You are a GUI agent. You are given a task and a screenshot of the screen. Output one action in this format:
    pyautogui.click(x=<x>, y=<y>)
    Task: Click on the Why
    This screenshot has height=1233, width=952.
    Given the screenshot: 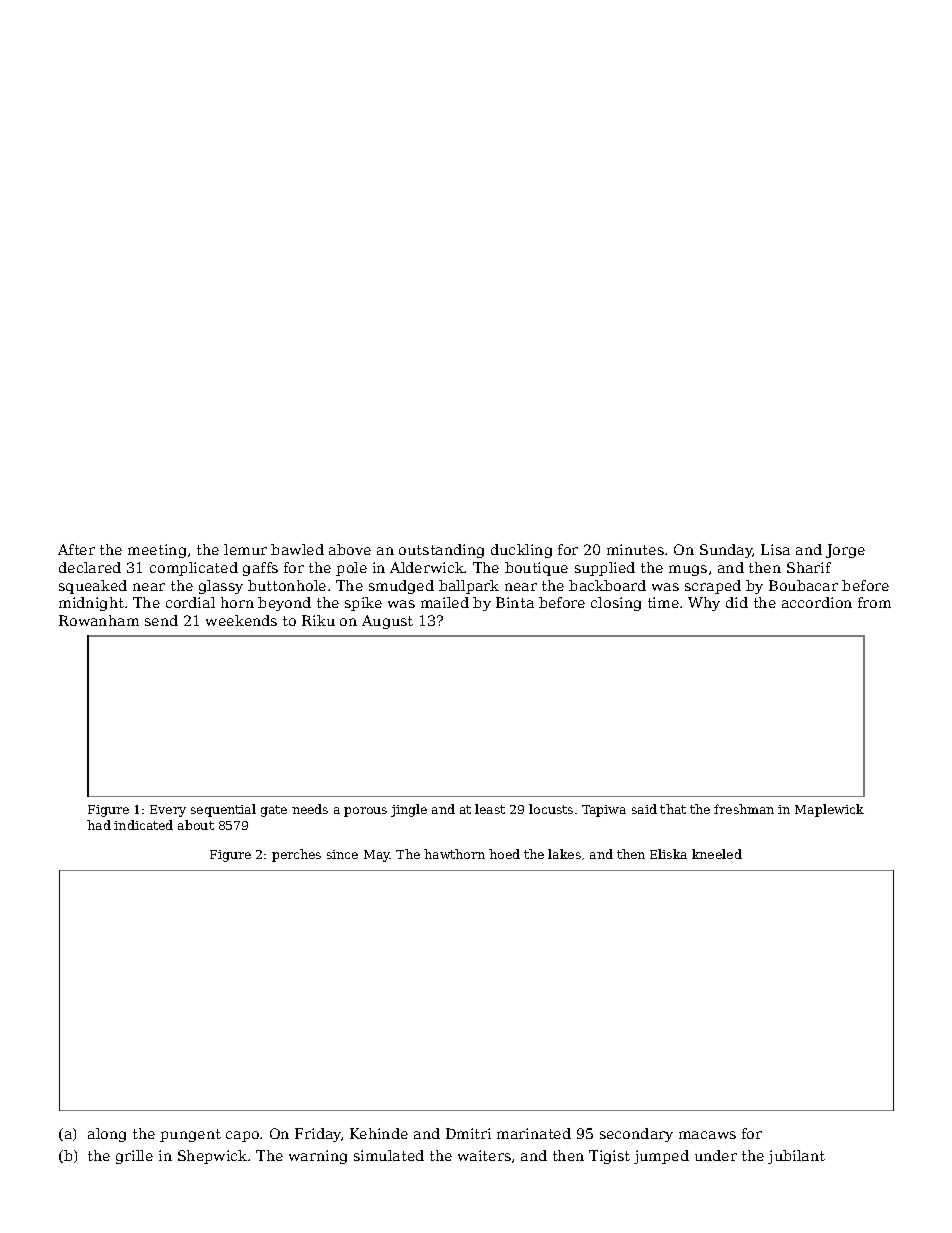 What is the action you would take?
    pyautogui.click(x=704, y=604)
